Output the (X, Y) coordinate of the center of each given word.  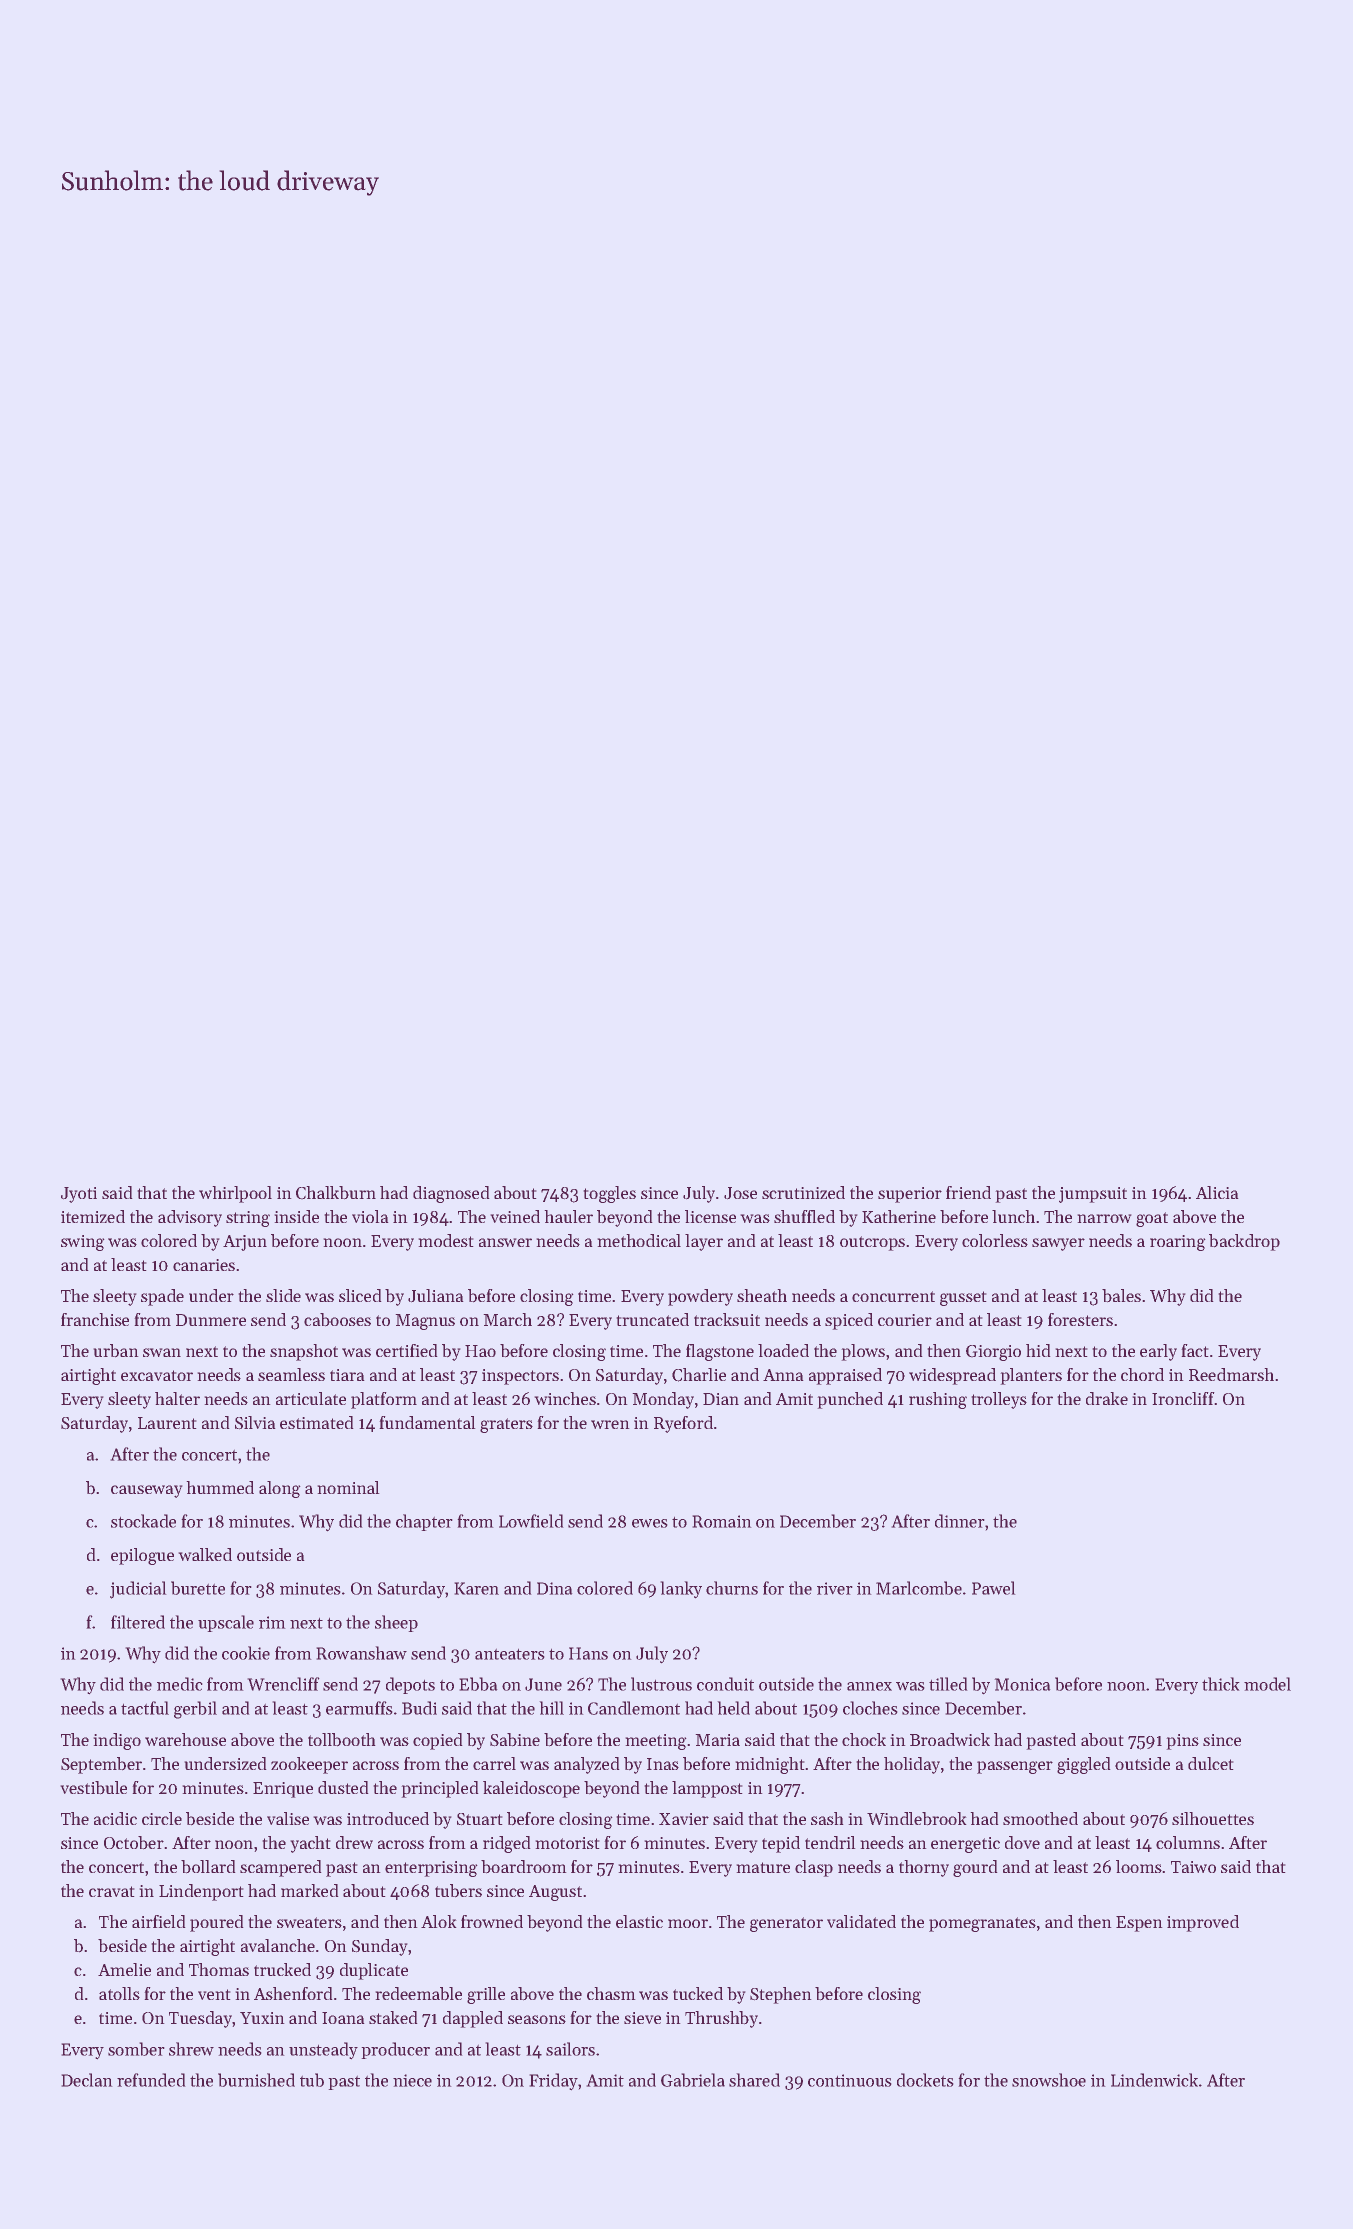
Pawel (993, 1588)
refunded (151, 2080)
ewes (649, 1523)
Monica (1022, 1684)
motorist (567, 1843)
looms (1139, 1866)
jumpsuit (1093, 1195)
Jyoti (79, 1195)
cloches (870, 1708)
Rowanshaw (362, 1653)
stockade (143, 1521)
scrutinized (803, 1192)
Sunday (379, 1947)
